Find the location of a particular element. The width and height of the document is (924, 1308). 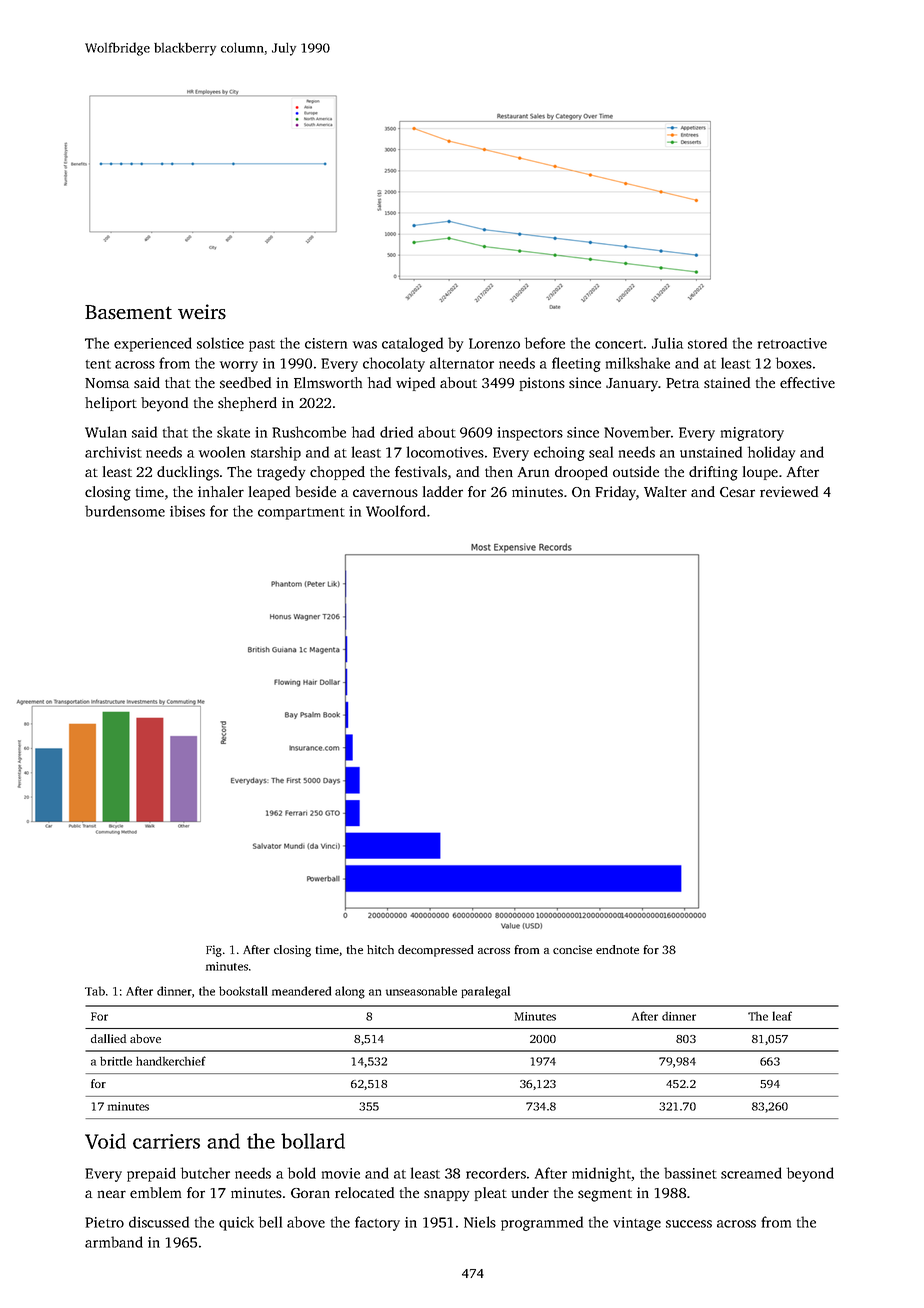

ladder is located at coordinates (443, 491).
